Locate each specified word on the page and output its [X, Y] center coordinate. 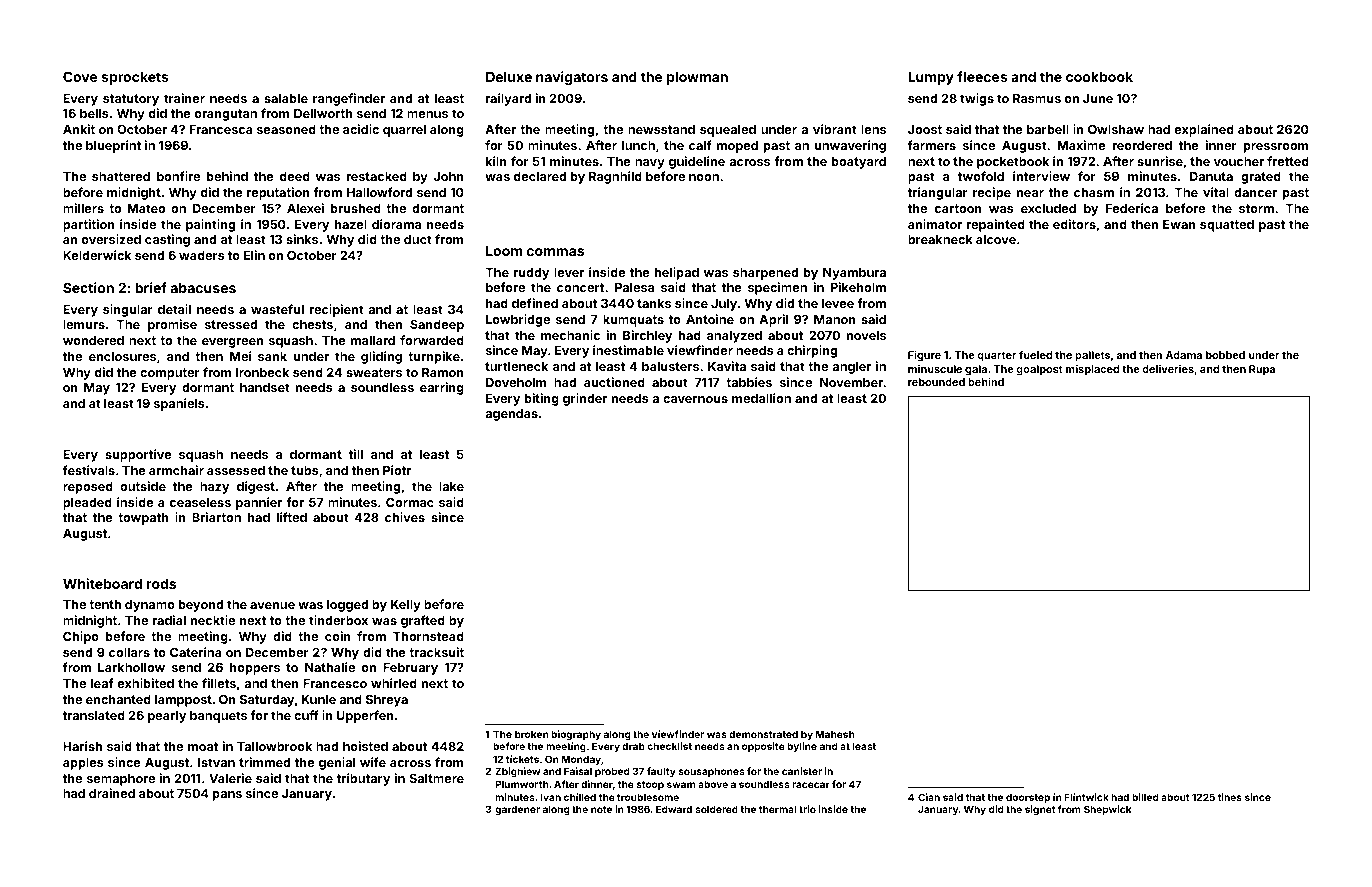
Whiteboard [102, 583]
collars [129, 652]
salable [286, 98]
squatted [1227, 226]
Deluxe [509, 76]
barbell [1048, 129]
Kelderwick [97, 255]
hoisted [365, 746]
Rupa [1262, 370]
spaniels [179, 404]
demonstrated [763, 734]
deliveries [1168, 369]
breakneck [940, 239]
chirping [812, 351]
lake [451, 486]
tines [1230, 797]
